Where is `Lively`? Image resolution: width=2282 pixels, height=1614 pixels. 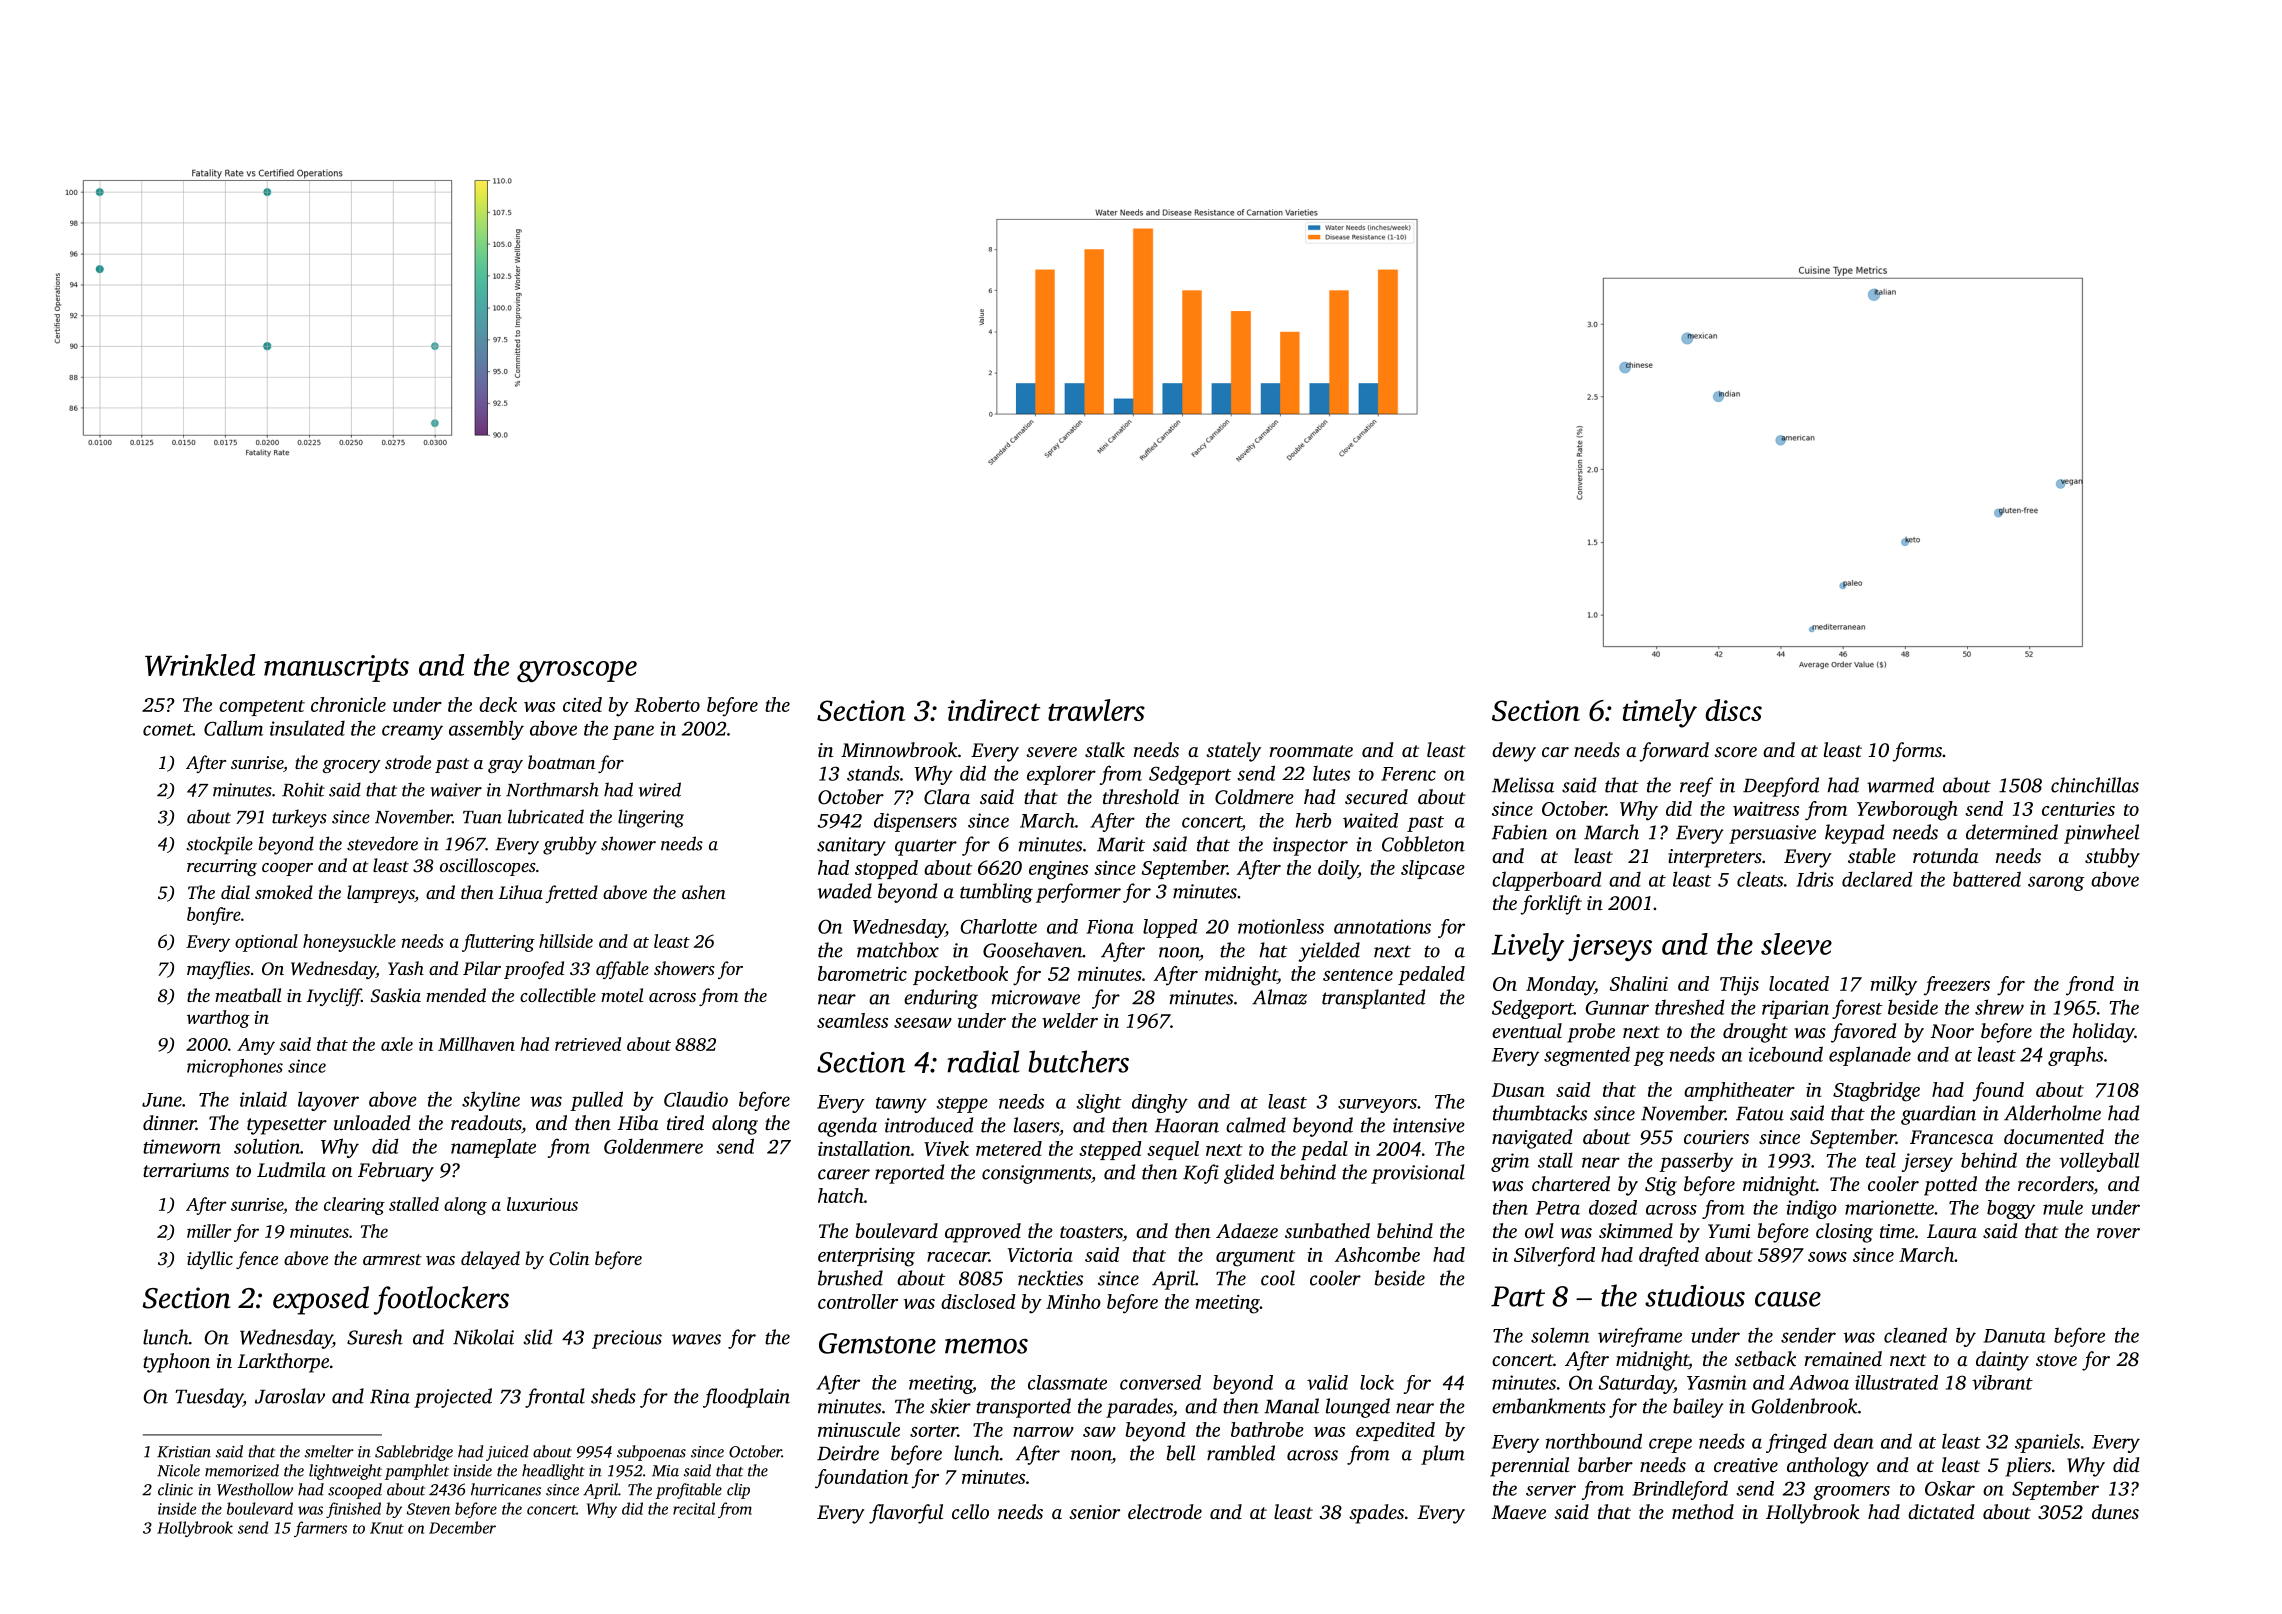 Lively is located at coordinates (1527, 947).
